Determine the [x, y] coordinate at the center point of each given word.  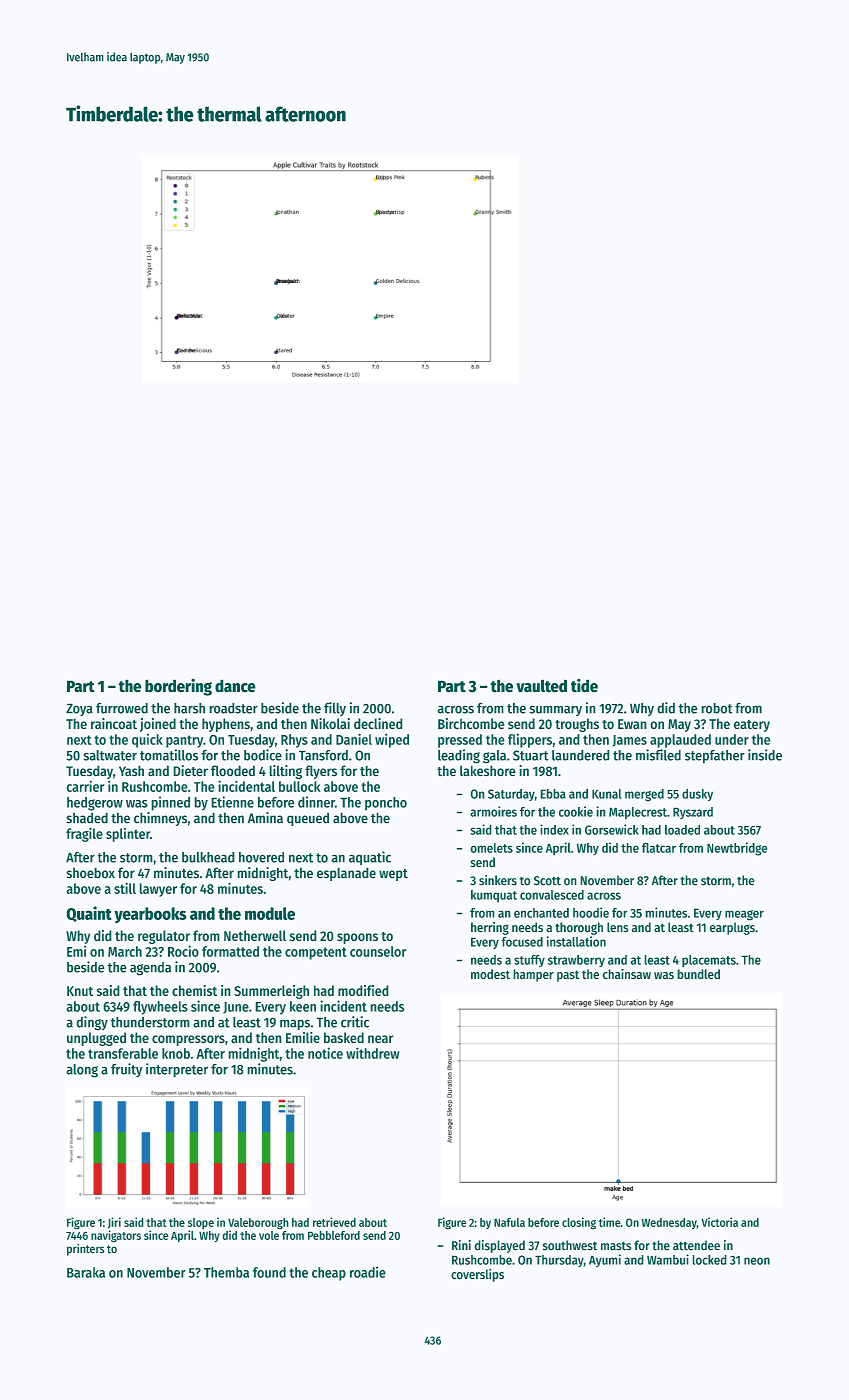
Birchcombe [471, 724]
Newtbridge [737, 849]
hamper [533, 975]
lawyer [158, 890]
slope [201, 1224]
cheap [329, 1274]
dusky [697, 795]
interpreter [177, 1070]
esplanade [346, 874]
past [568, 976]
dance [235, 686]
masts [616, 1246]
